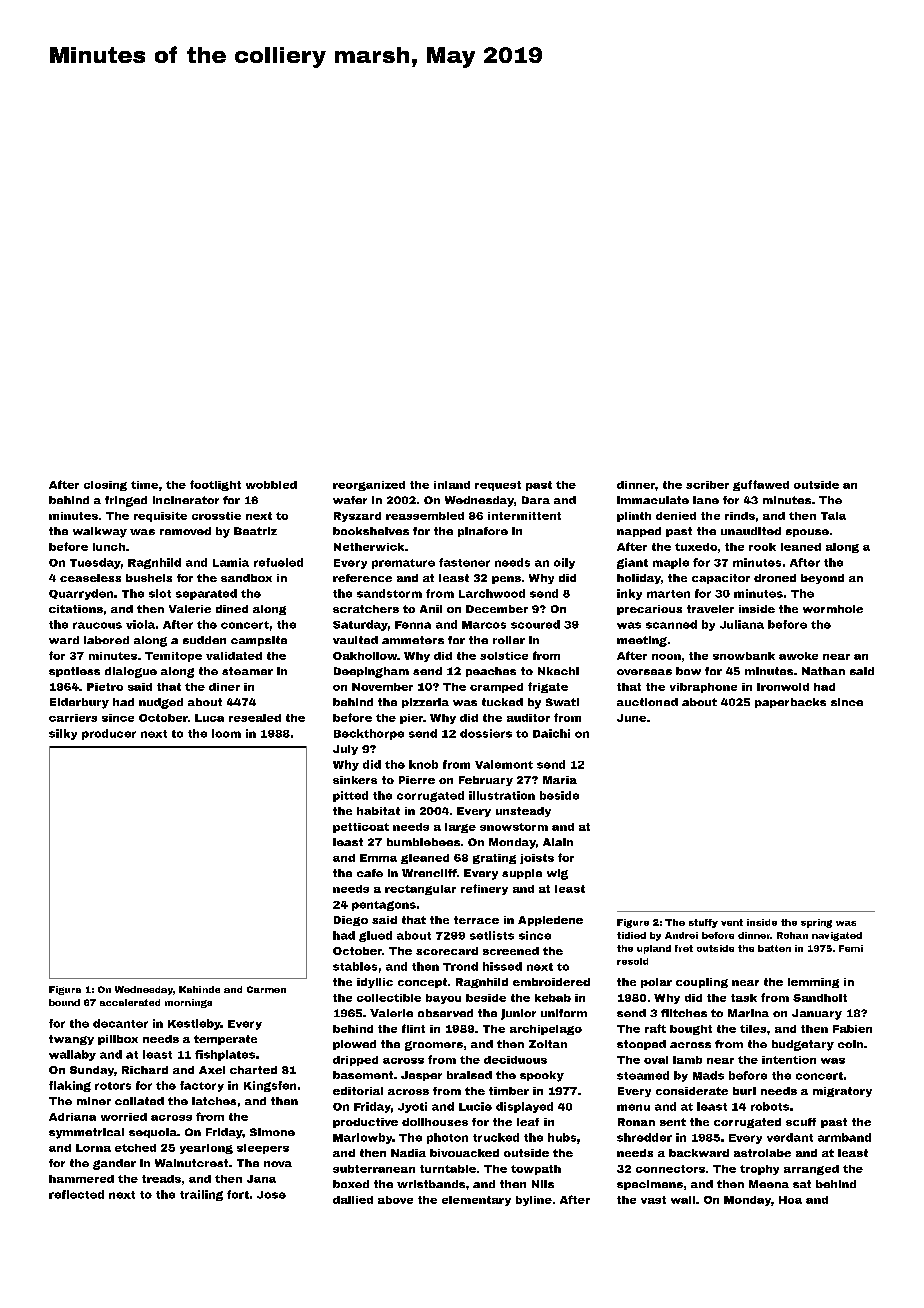 Image resolution: width=924 pixels, height=1308 pixels. Describe the element at coordinates (550, 921) in the screenshot. I see `Appledene` at that location.
